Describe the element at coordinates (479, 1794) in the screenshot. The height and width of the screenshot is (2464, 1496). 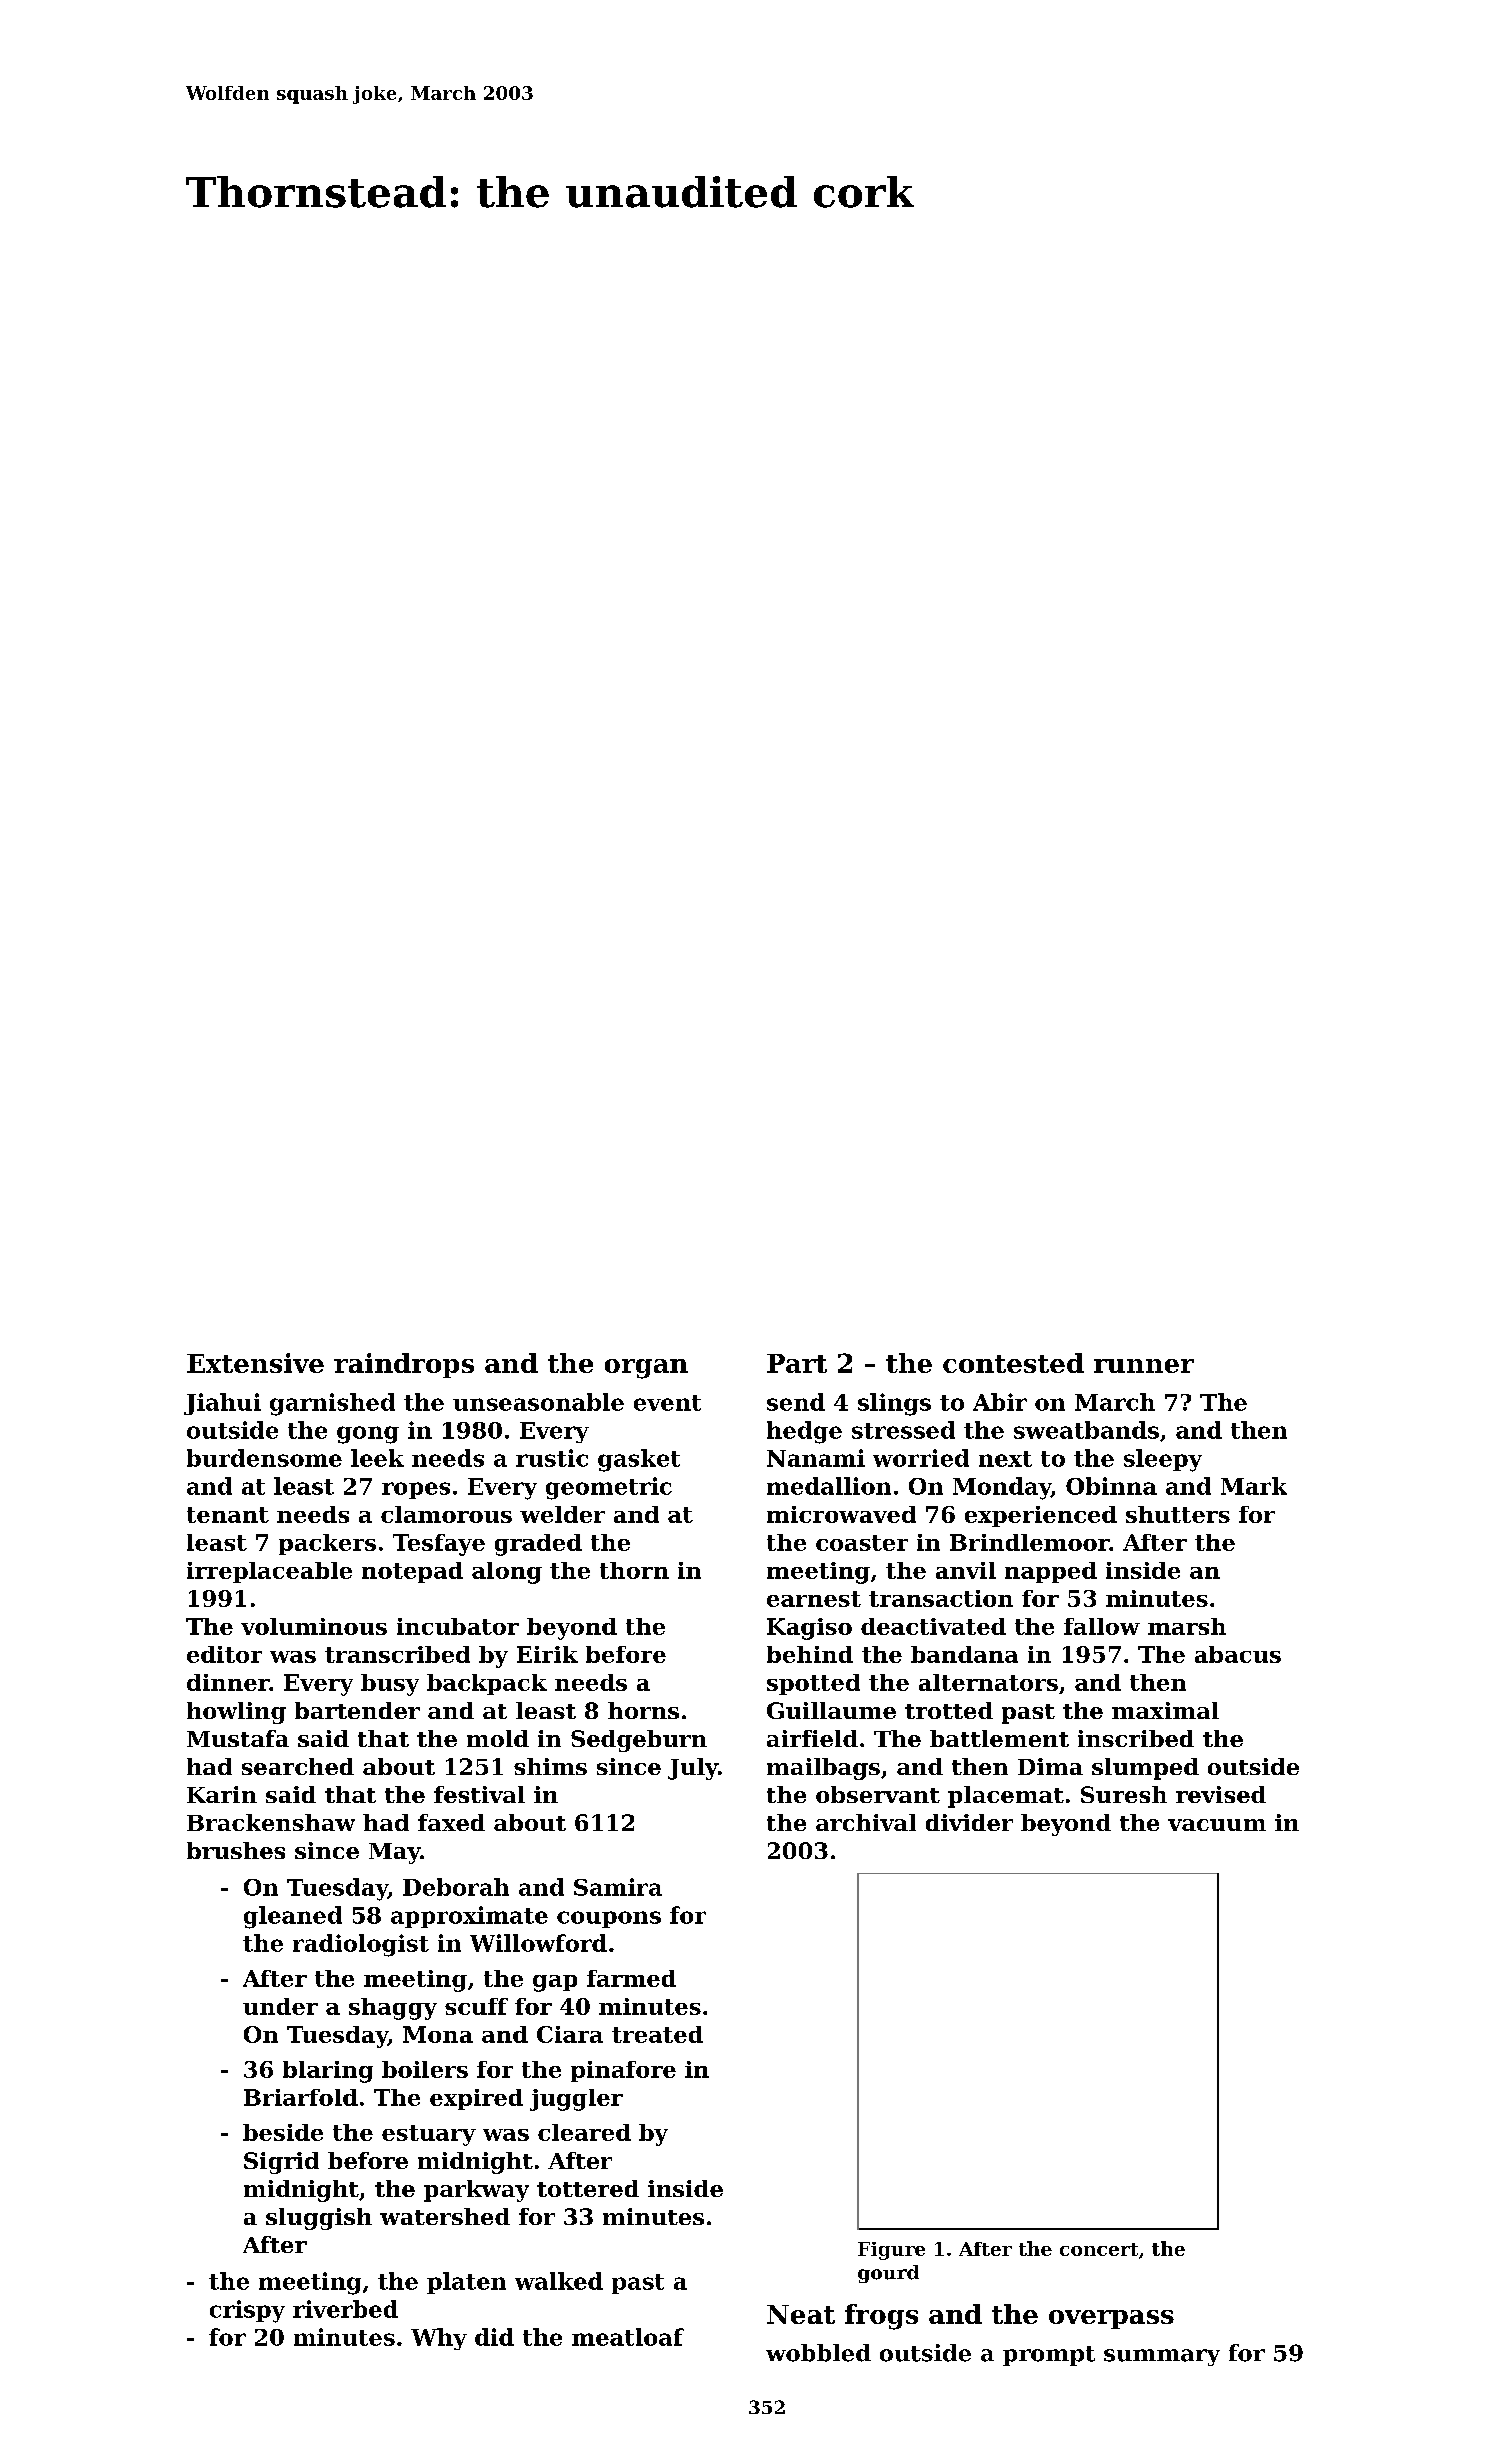
I see `festival` at that location.
